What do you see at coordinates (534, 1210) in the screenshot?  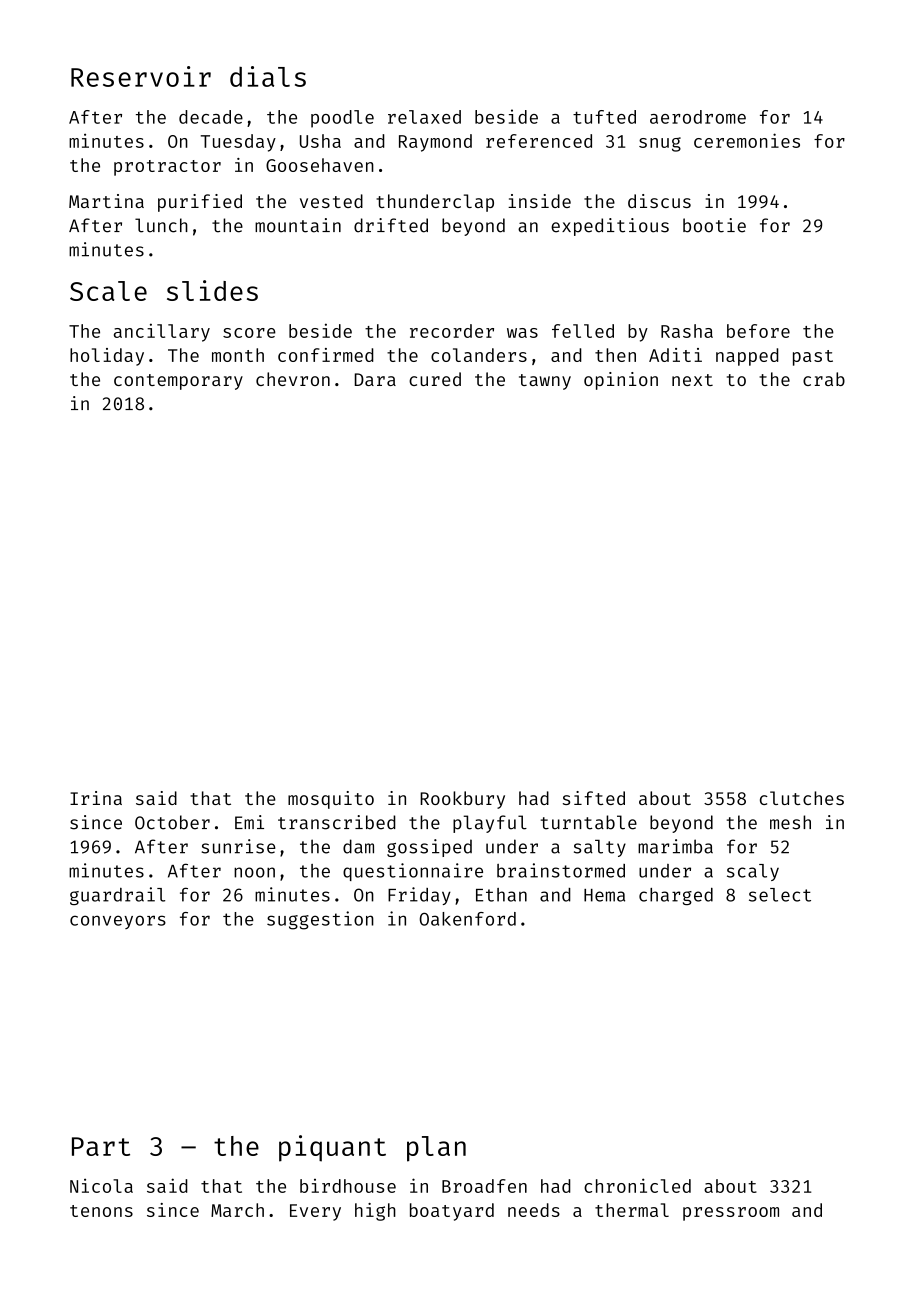 I see `needs` at bounding box center [534, 1210].
